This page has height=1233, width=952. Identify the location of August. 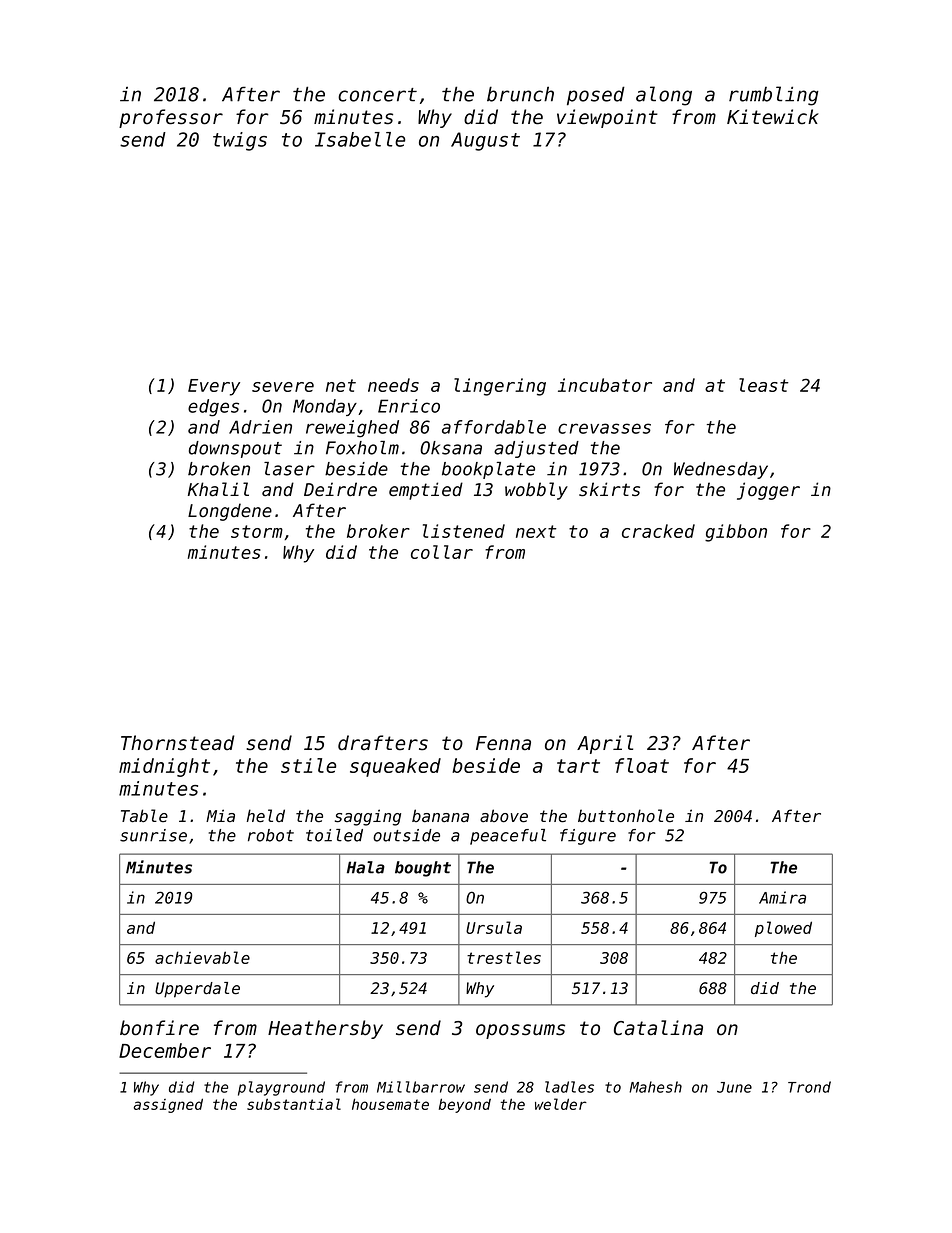
(485, 141).
